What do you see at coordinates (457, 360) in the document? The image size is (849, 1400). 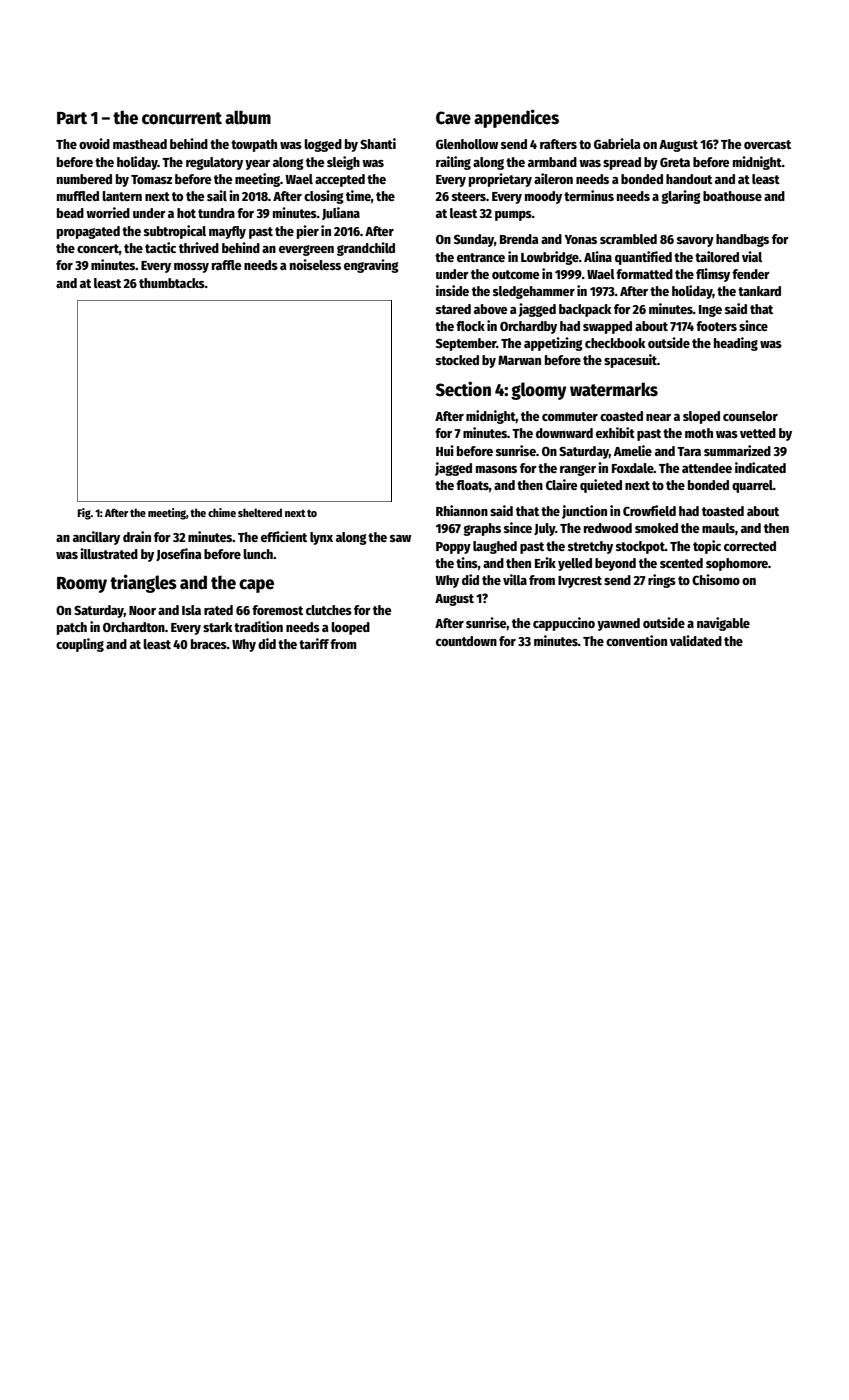 I see `stocked` at bounding box center [457, 360].
